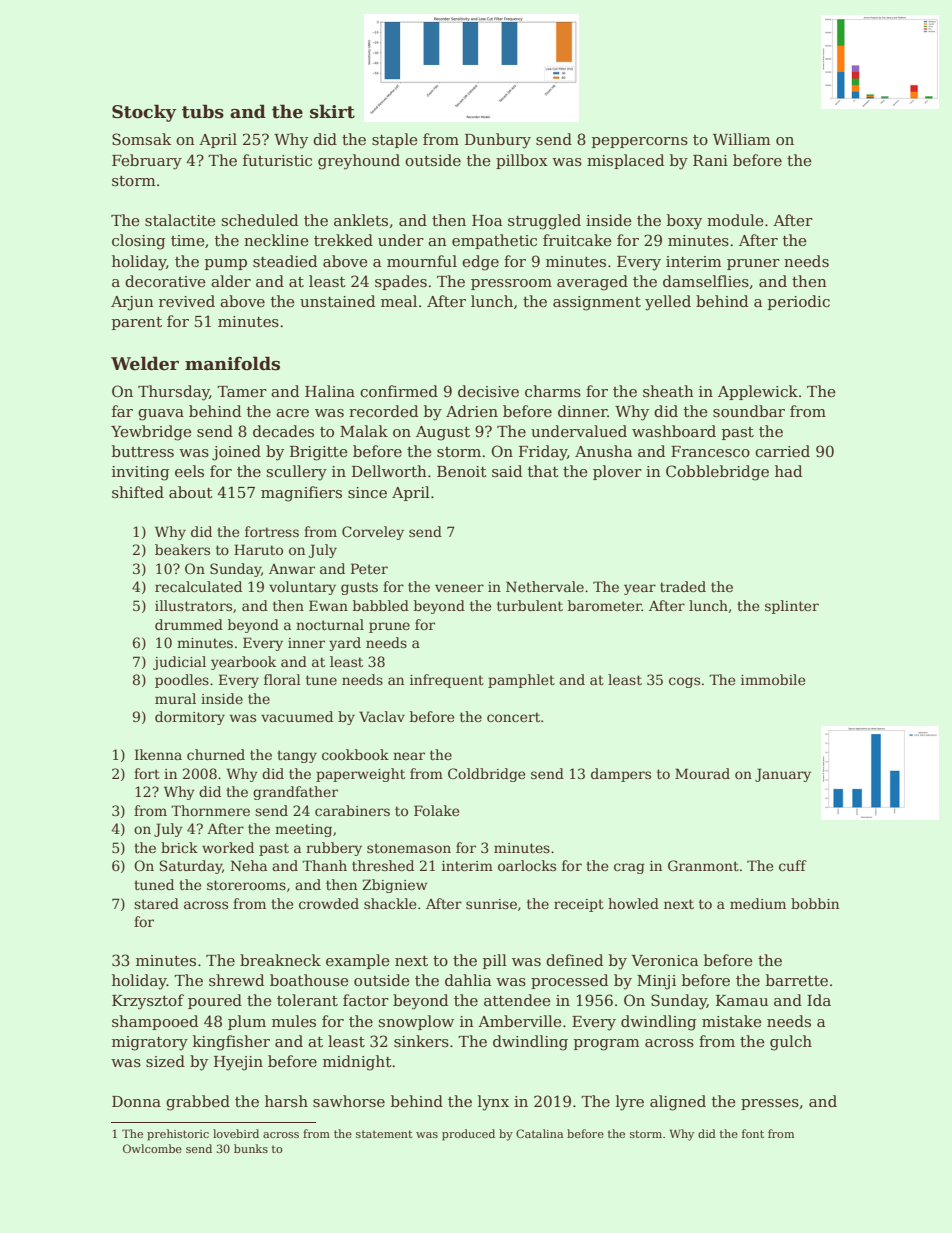 Image resolution: width=952 pixels, height=1233 pixels. I want to click on that, so click(543, 471).
